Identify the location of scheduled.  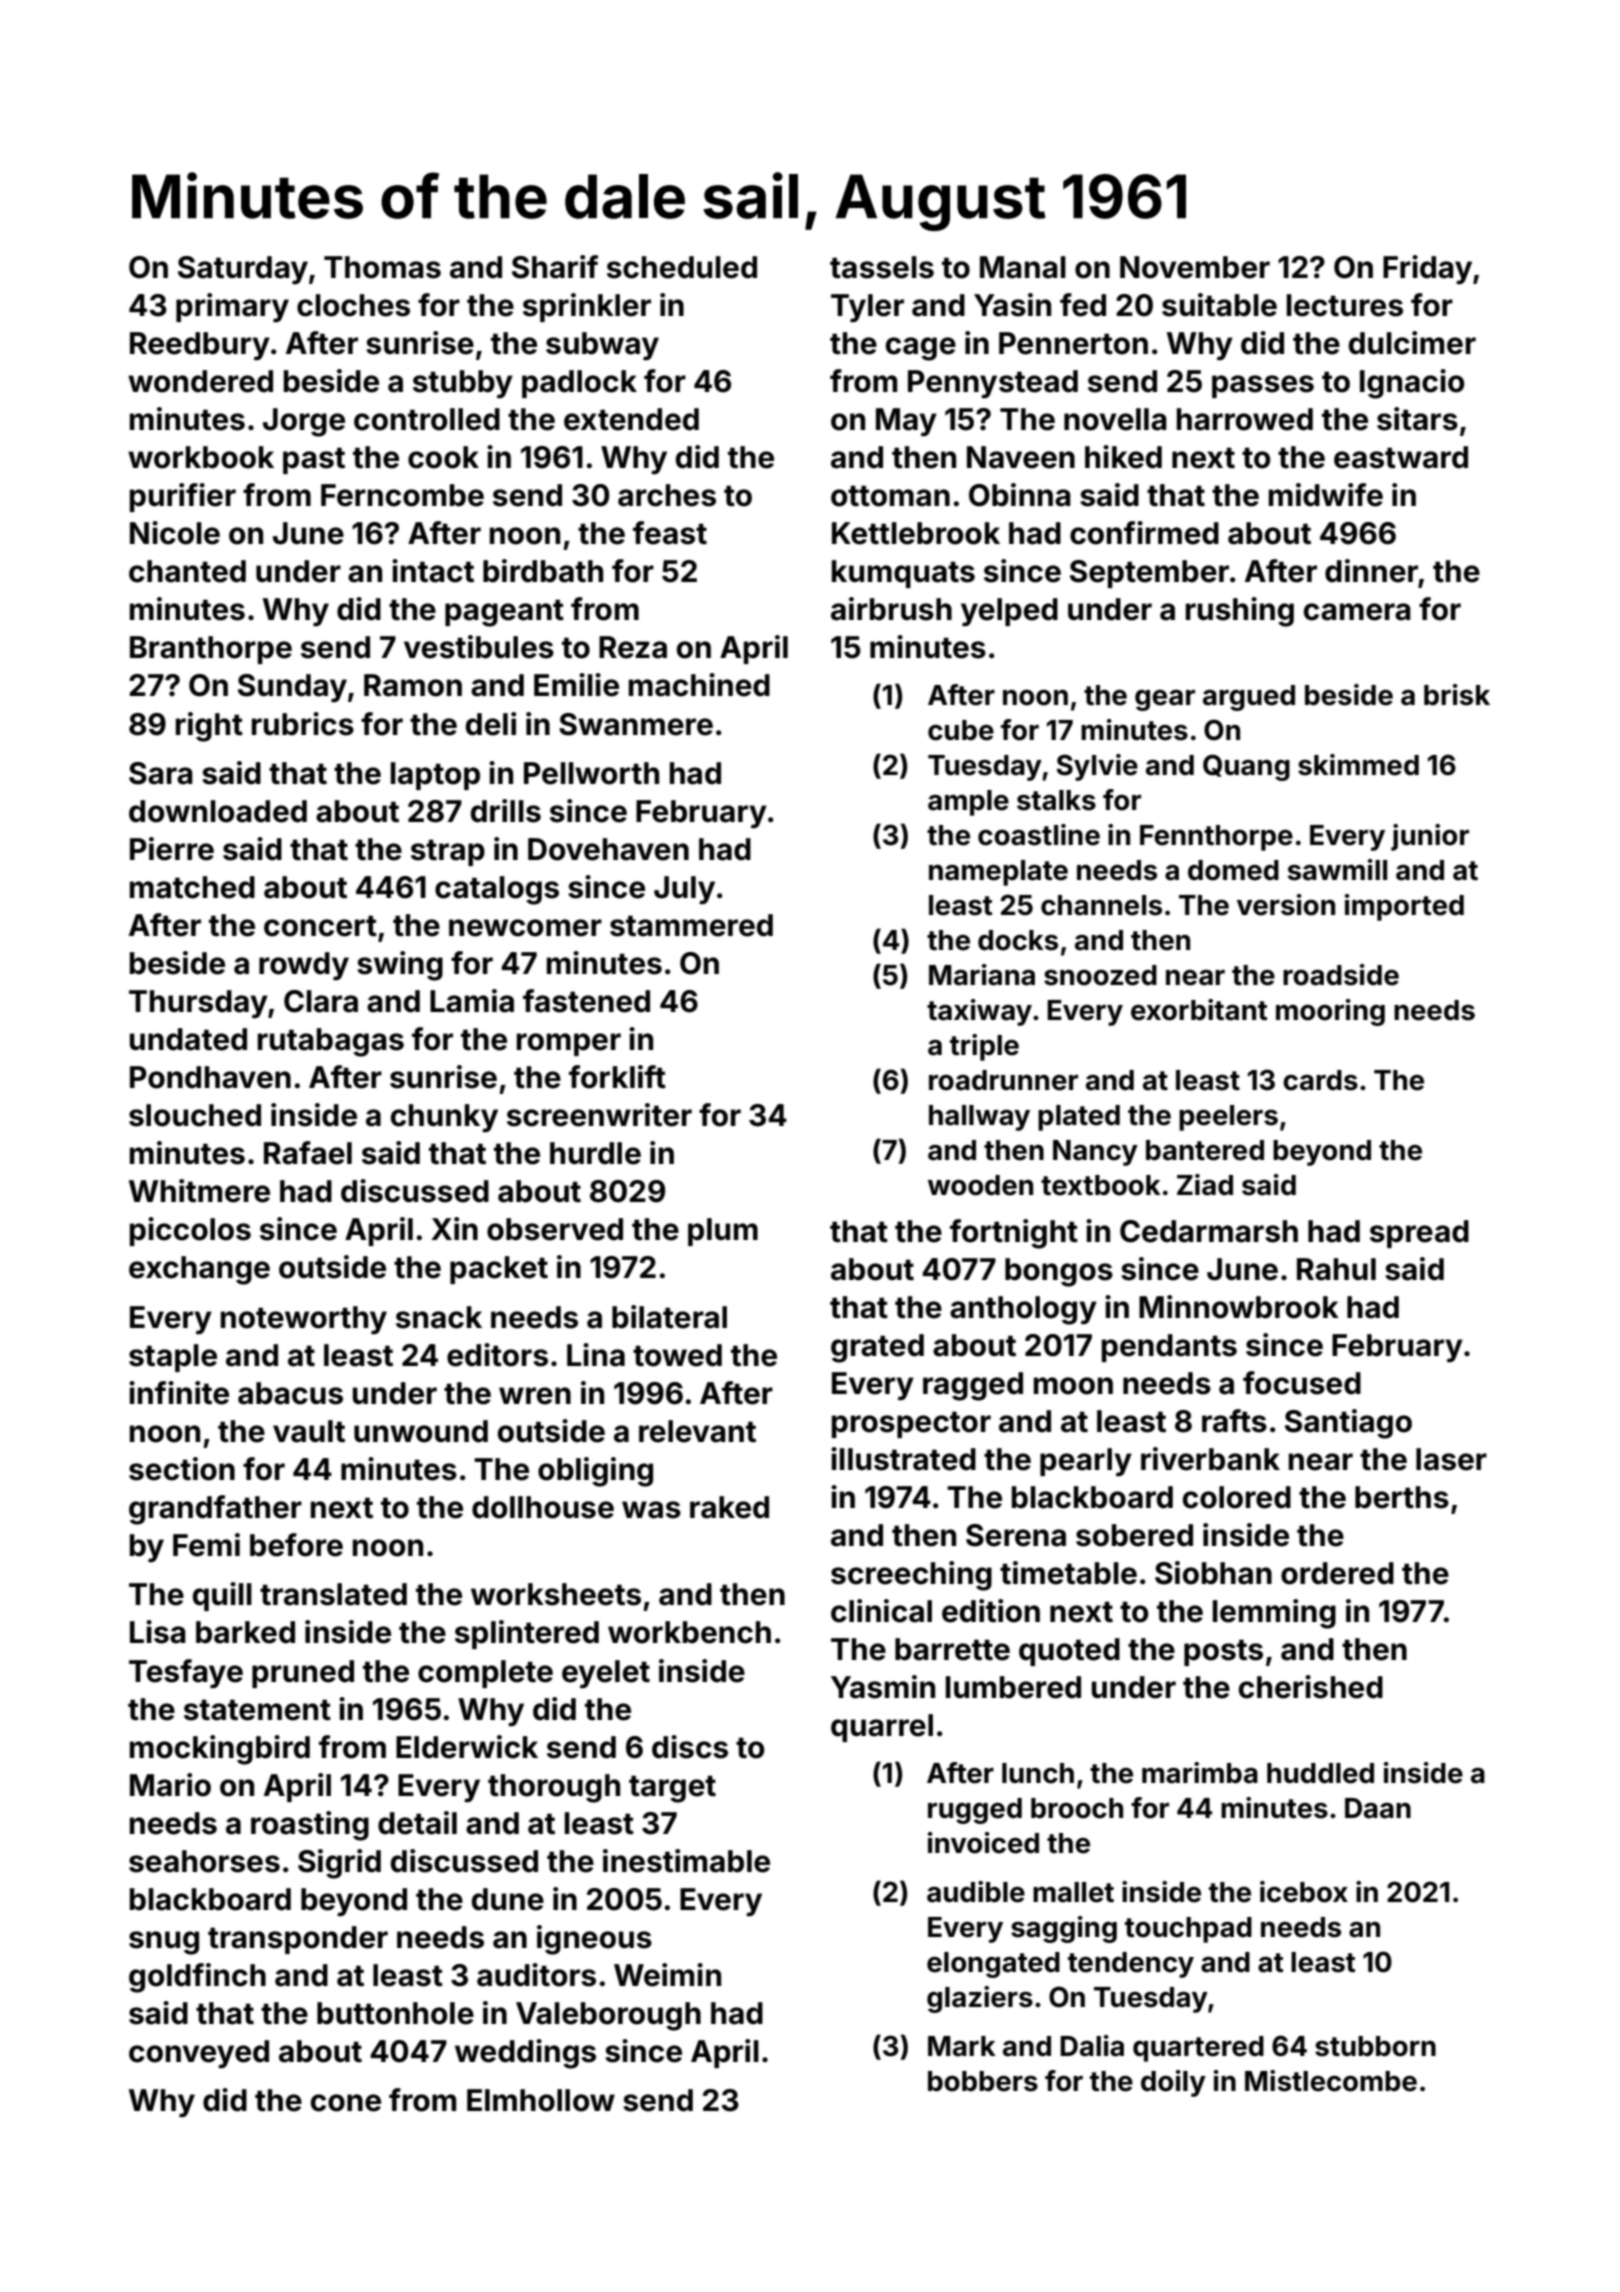
(682, 267).
